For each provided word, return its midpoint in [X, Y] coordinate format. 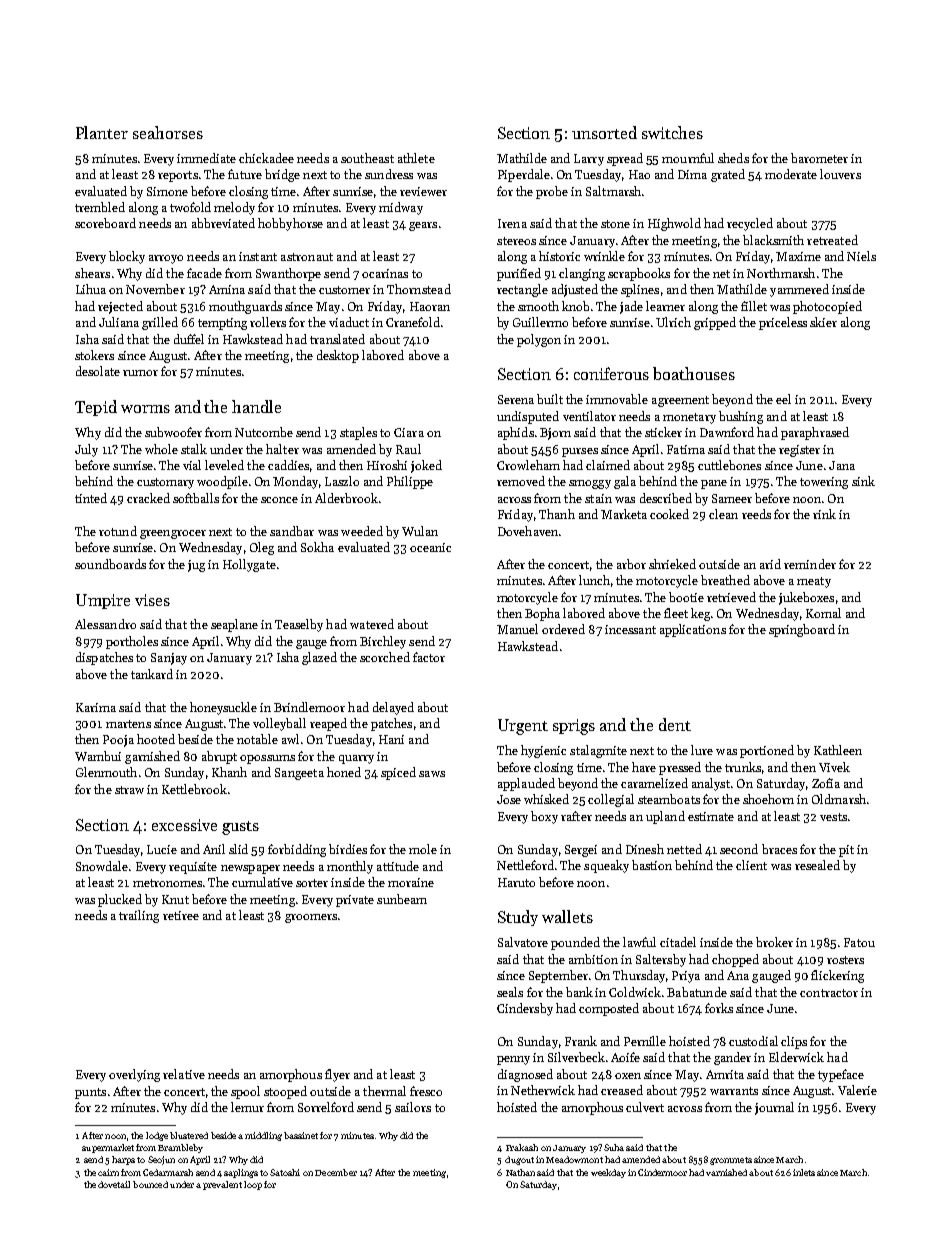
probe [552, 192]
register [799, 451]
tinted [91, 498]
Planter [102, 132]
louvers [840, 174]
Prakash [522, 1147]
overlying [134, 1075]
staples [358, 433]
